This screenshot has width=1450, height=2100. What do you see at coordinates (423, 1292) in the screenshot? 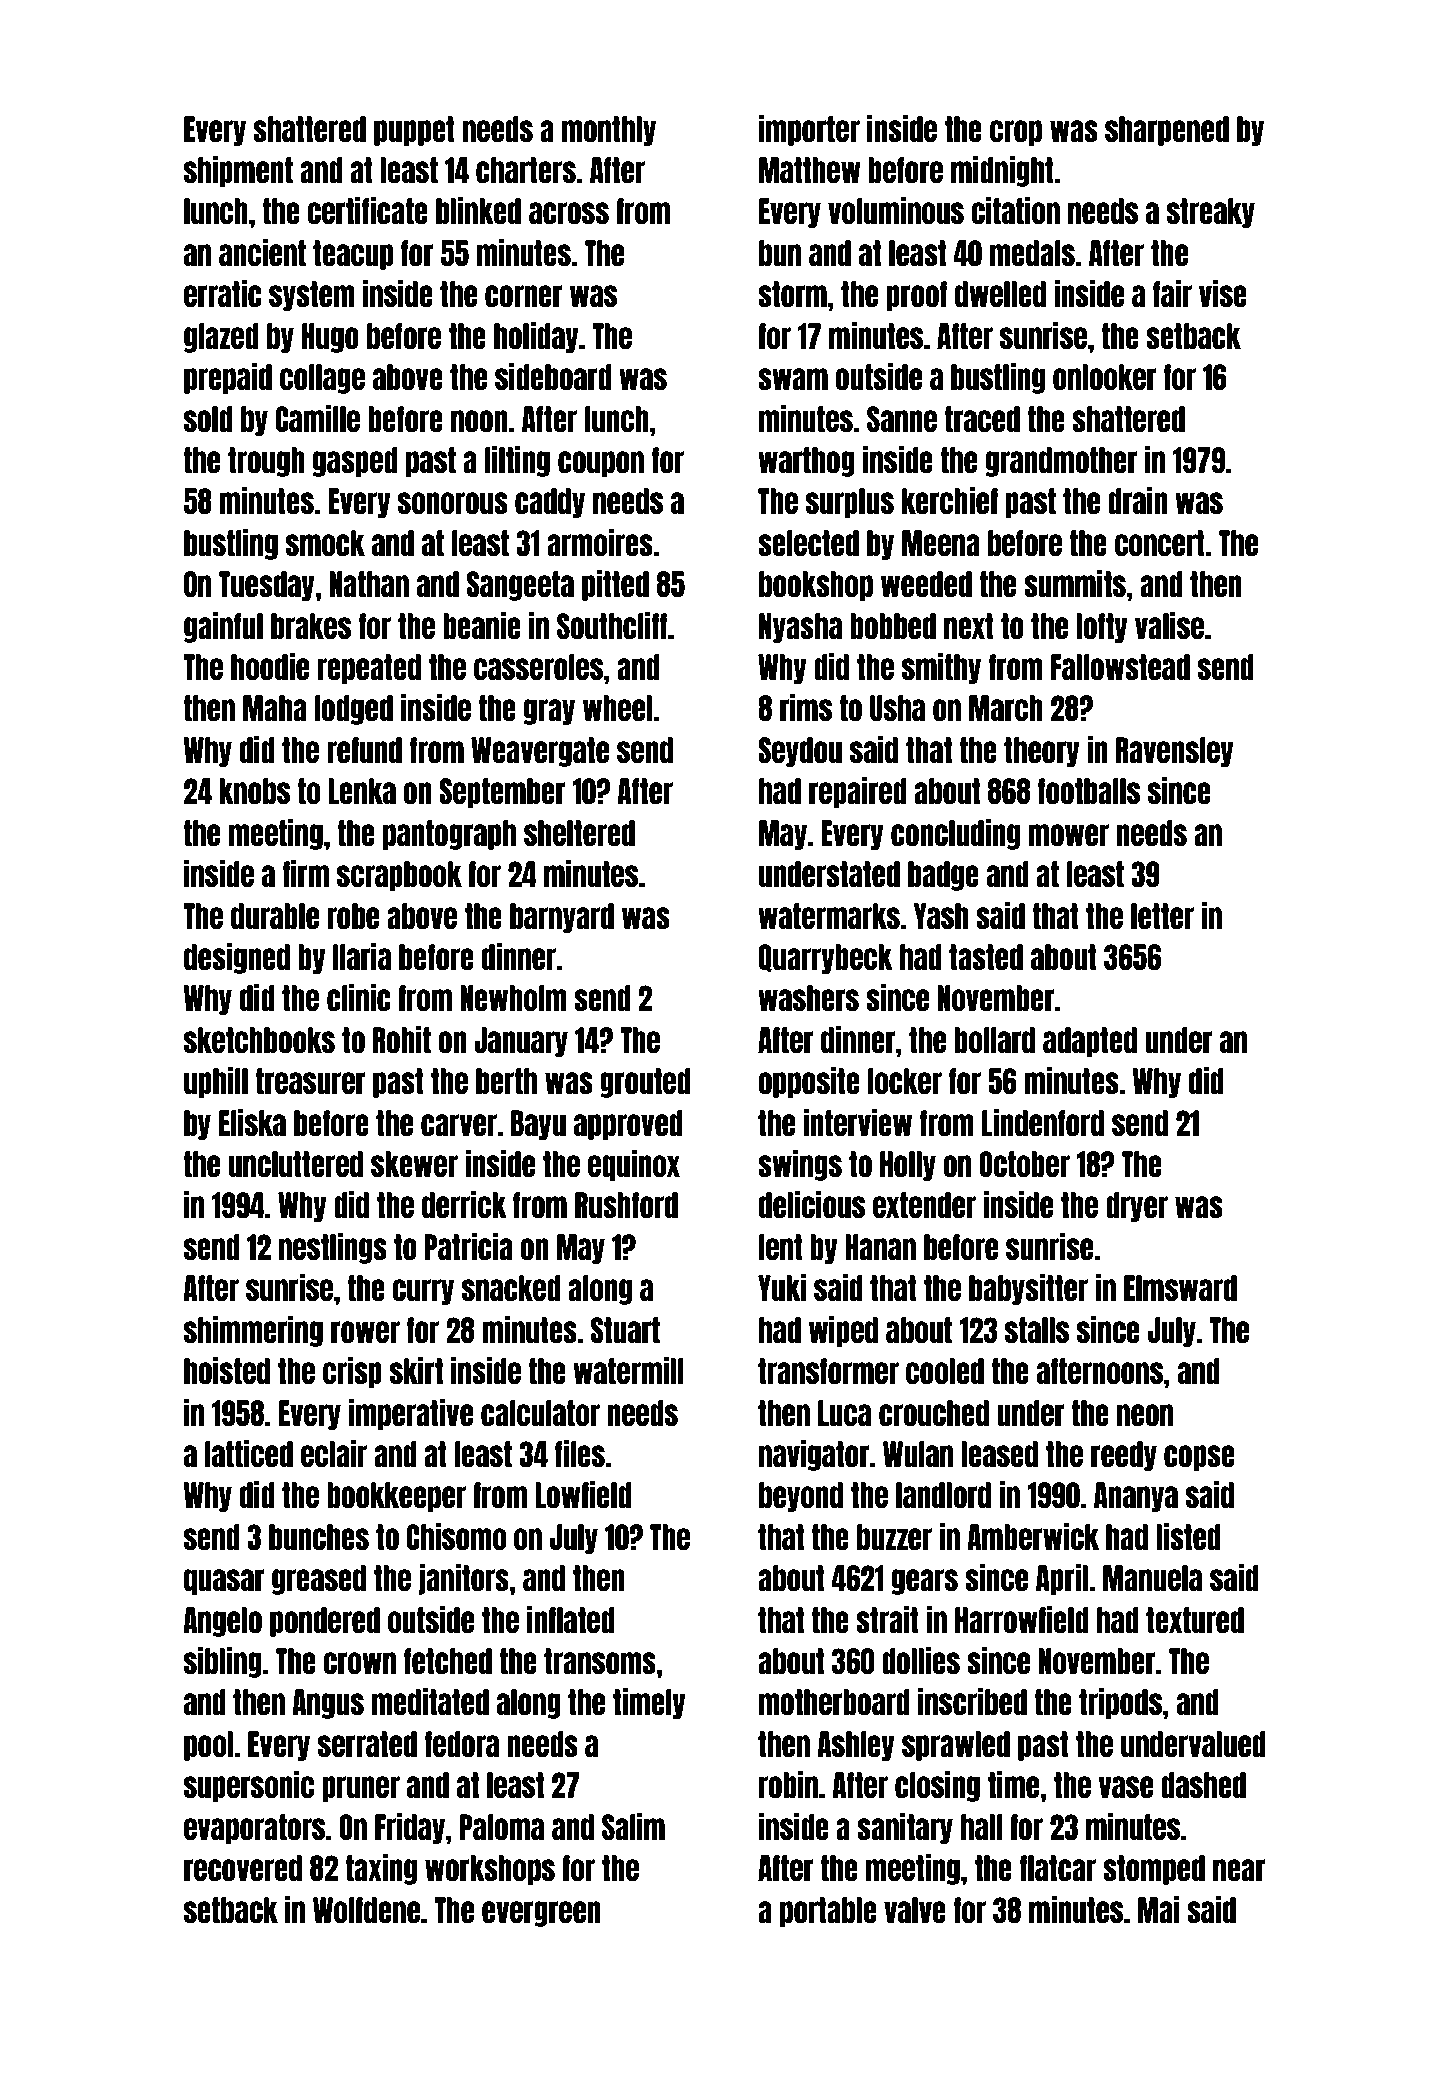
I see `curry` at bounding box center [423, 1292].
